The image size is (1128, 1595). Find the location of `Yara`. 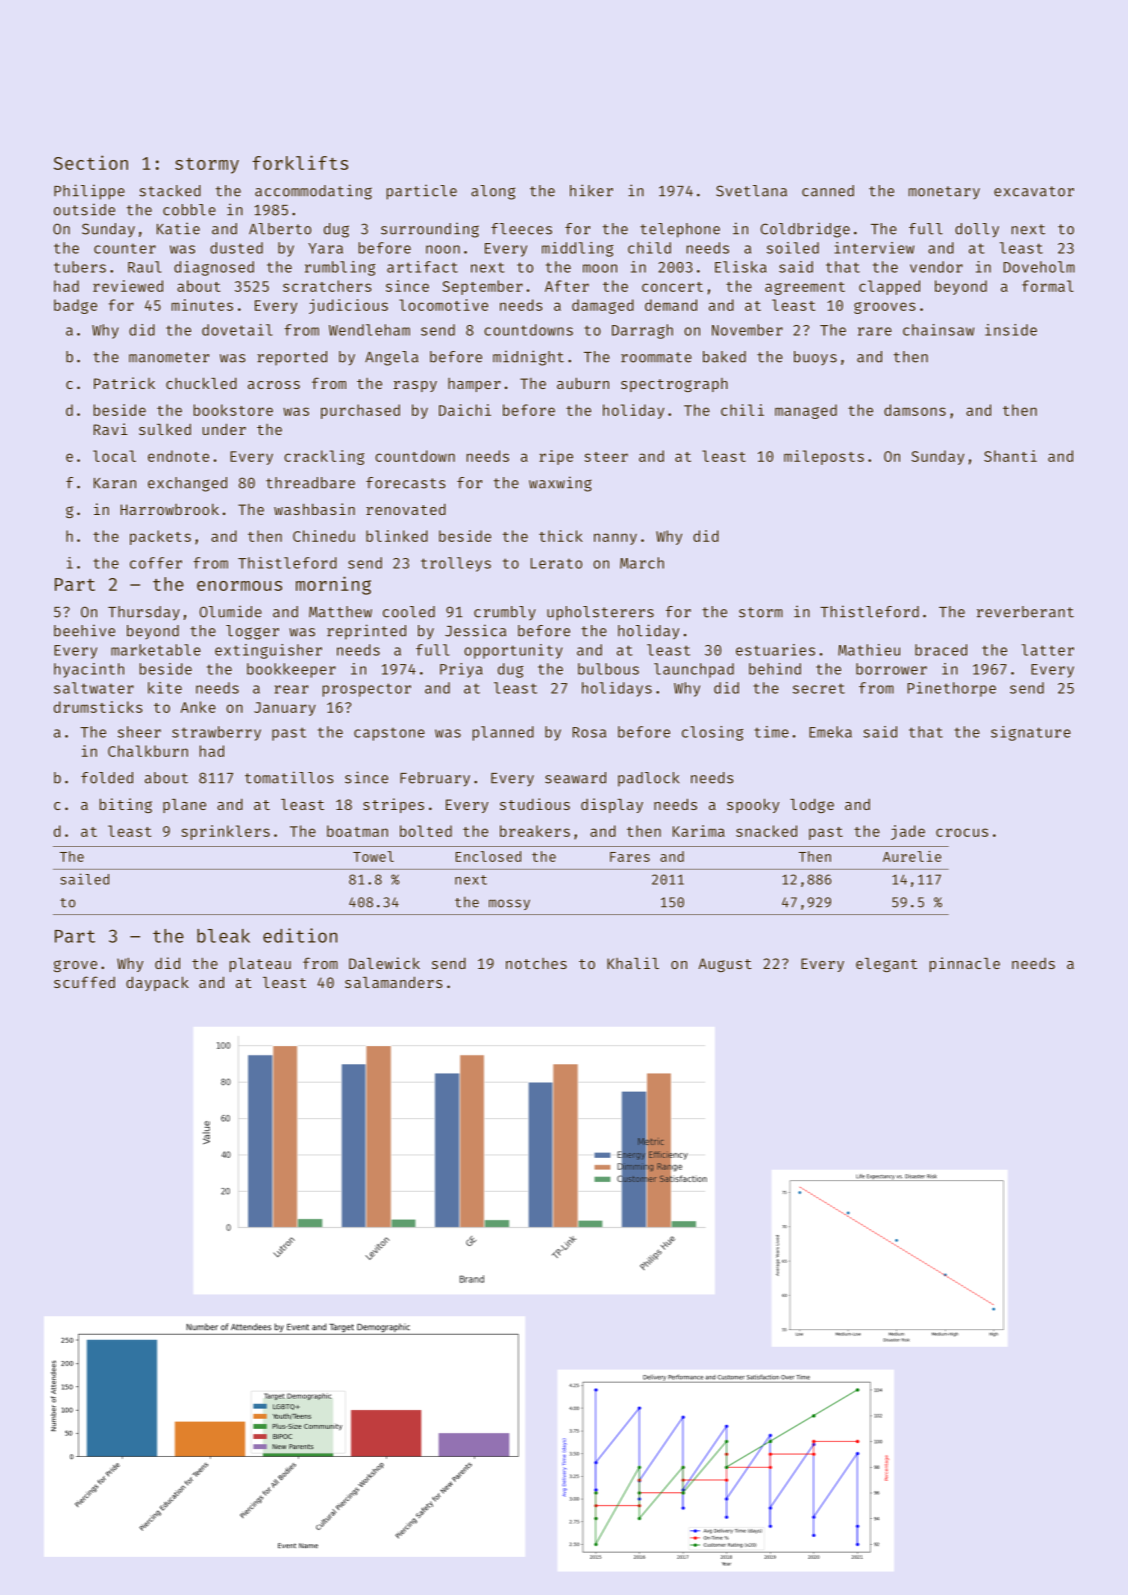

Yara is located at coordinates (325, 248).
